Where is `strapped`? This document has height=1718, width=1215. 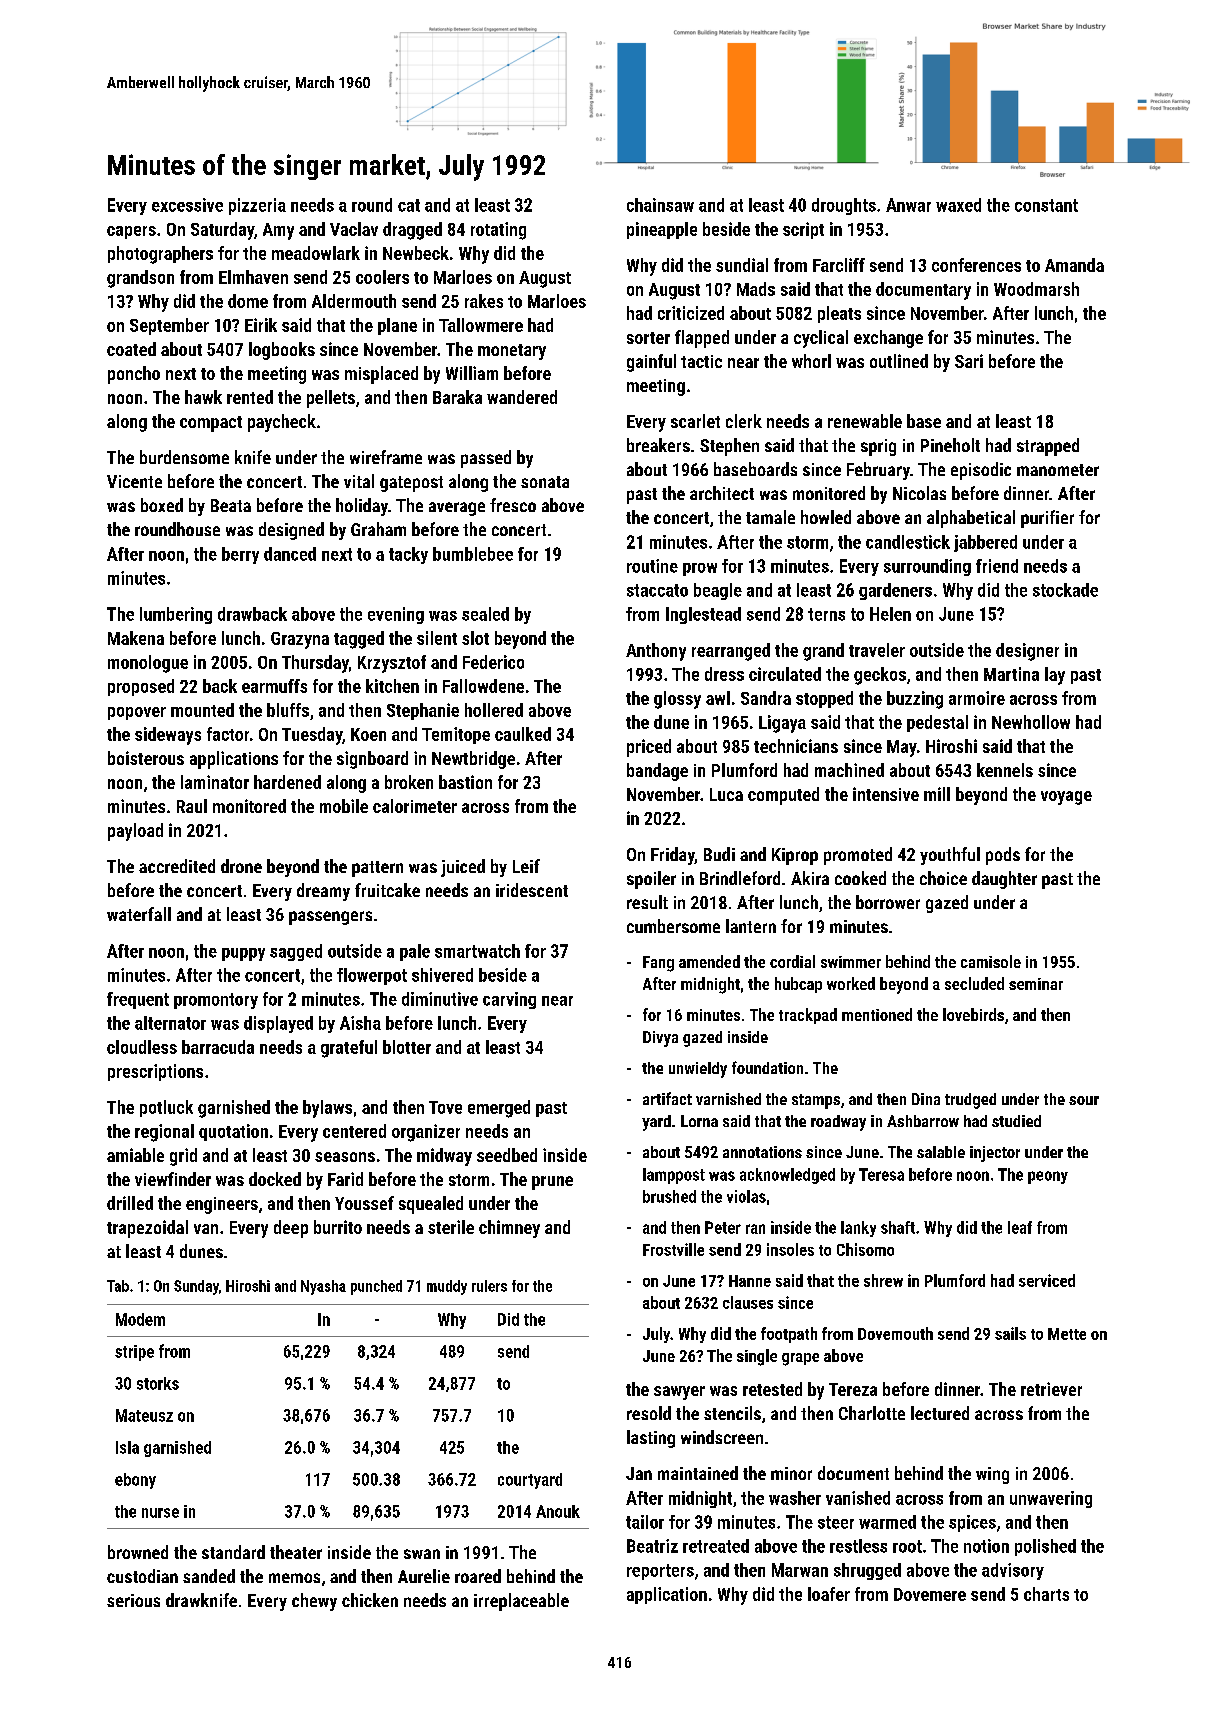
strapped is located at coordinates (1048, 447).
